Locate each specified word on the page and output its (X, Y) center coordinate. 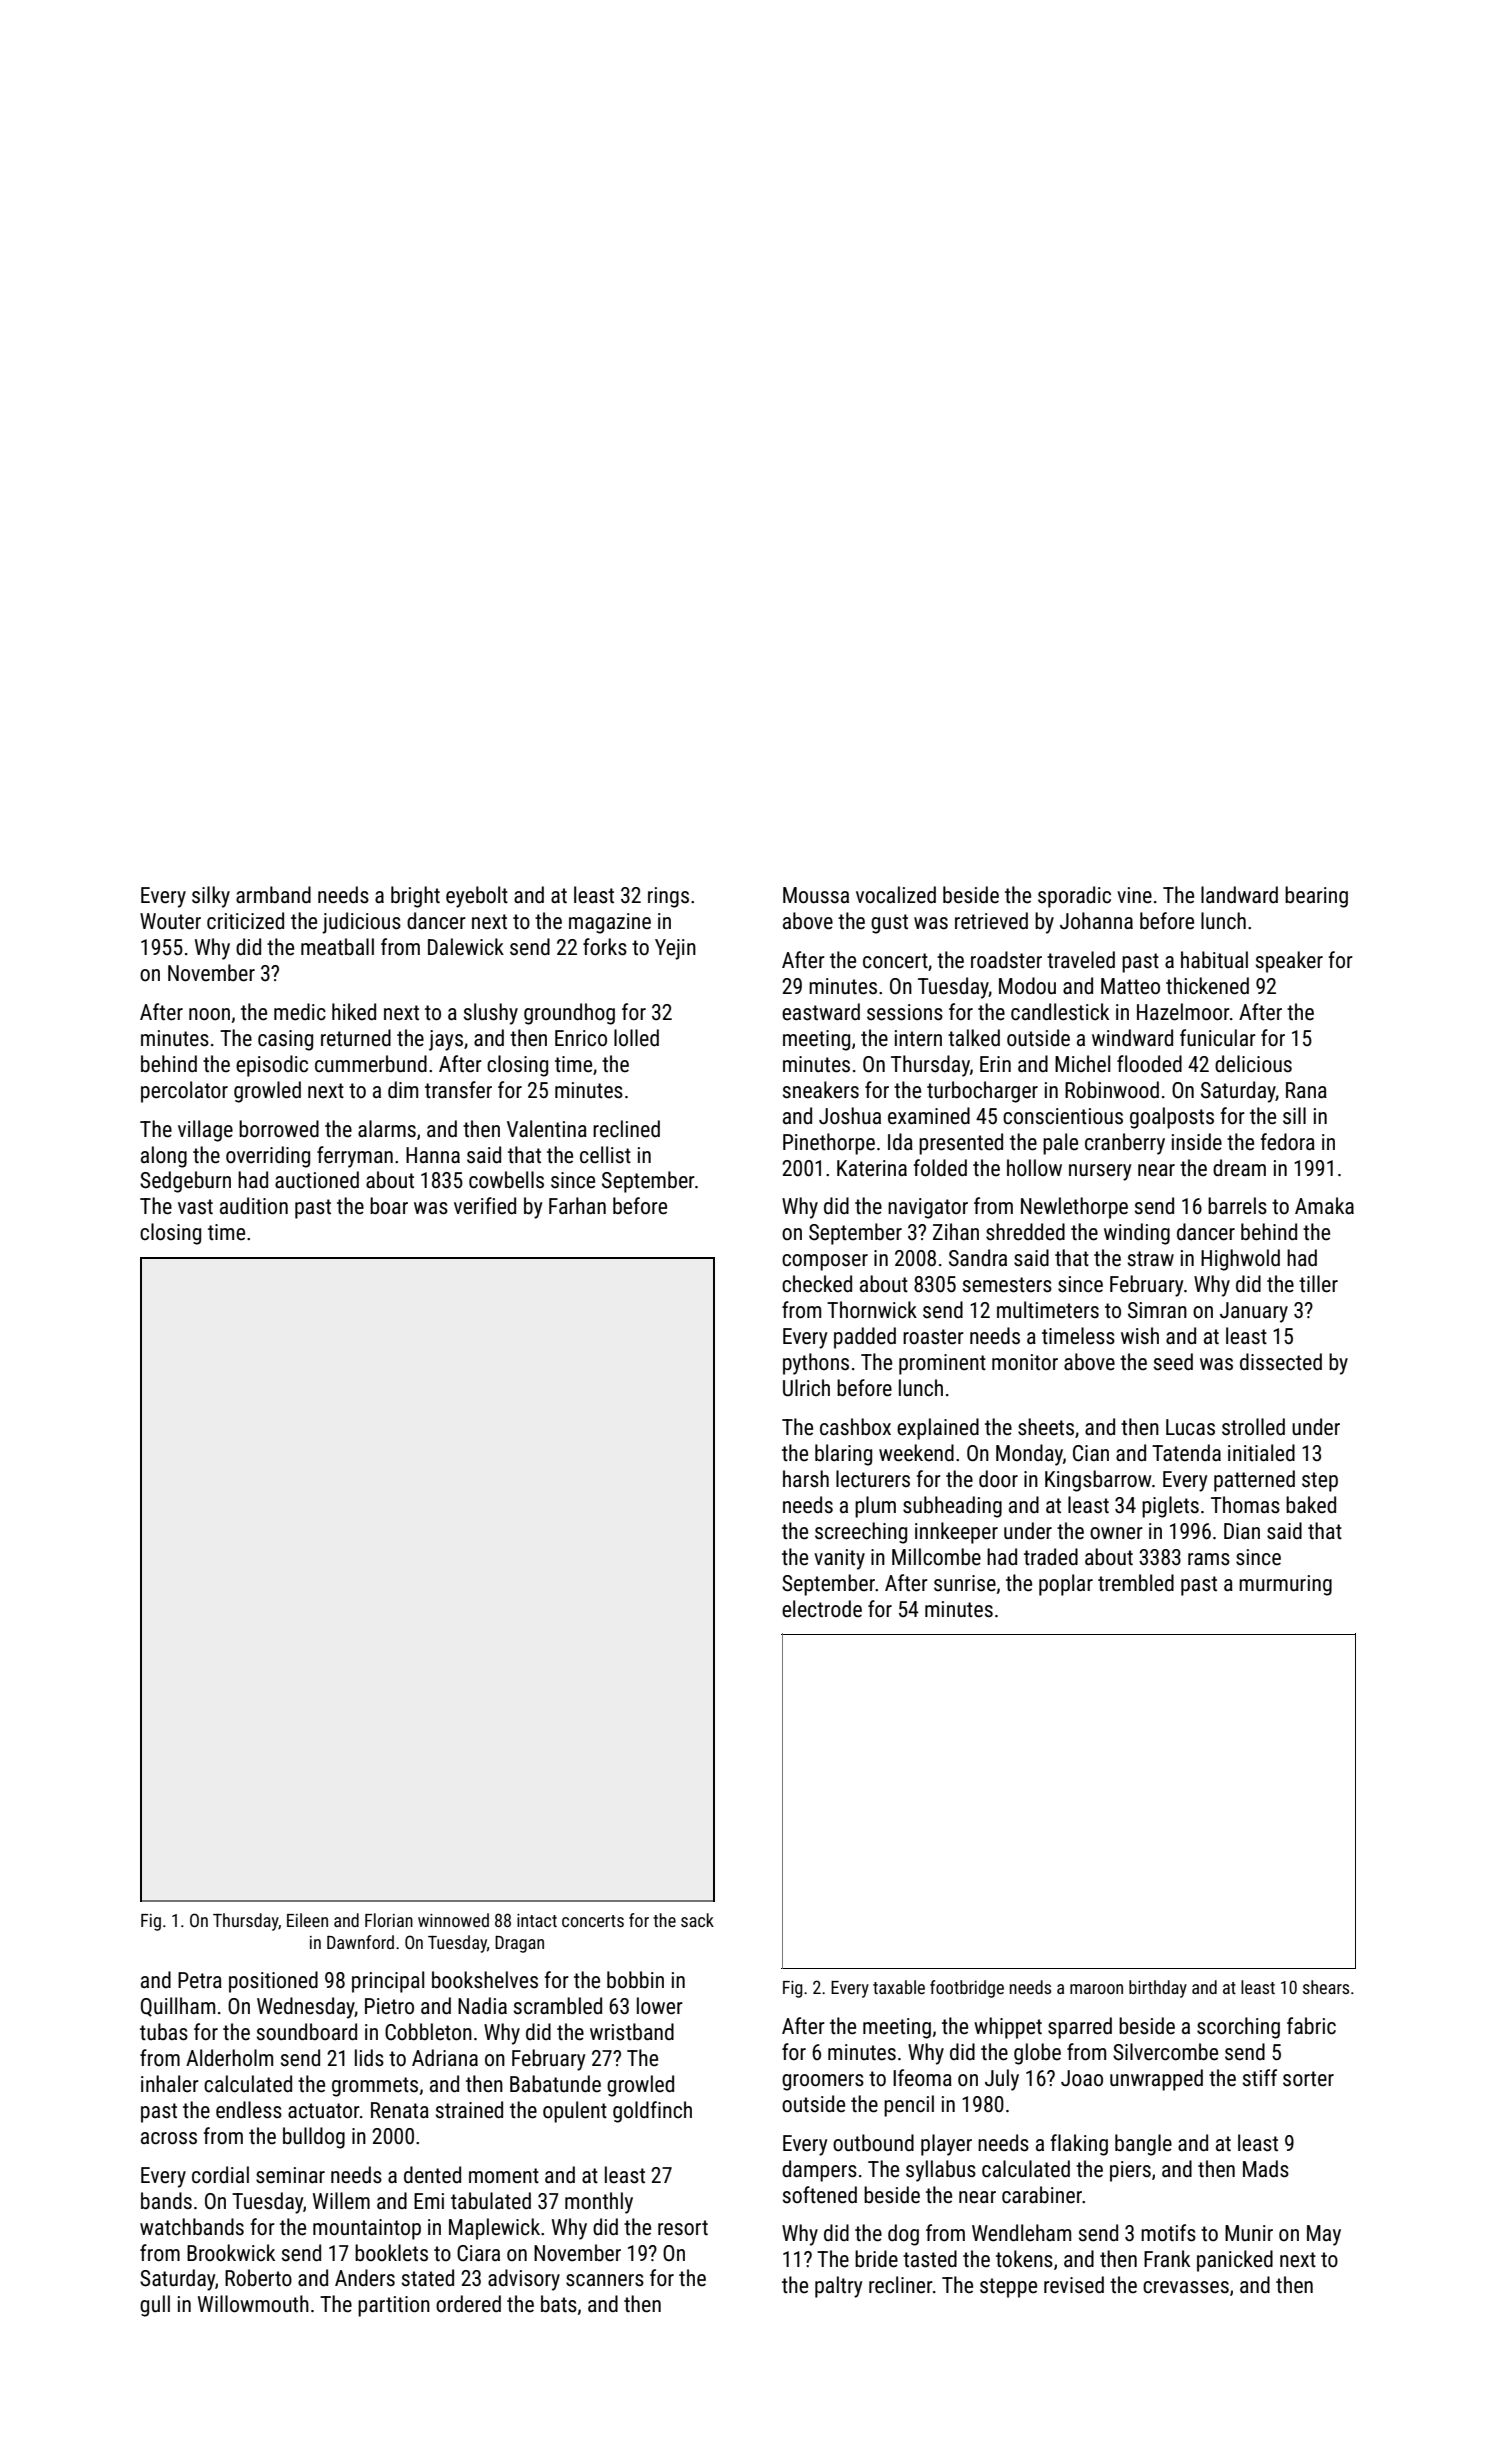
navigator (928, 1208)
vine (1134, 895)
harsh (806, 1479)
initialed (1261, 1453)
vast (195, 1207)
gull (155, 2306)
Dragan (519, 1944)
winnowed (453, 1920)
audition (254, 1206)
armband (273, 895)
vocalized (896, 895)
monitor (1025, 1362)
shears (1326, 1987)
